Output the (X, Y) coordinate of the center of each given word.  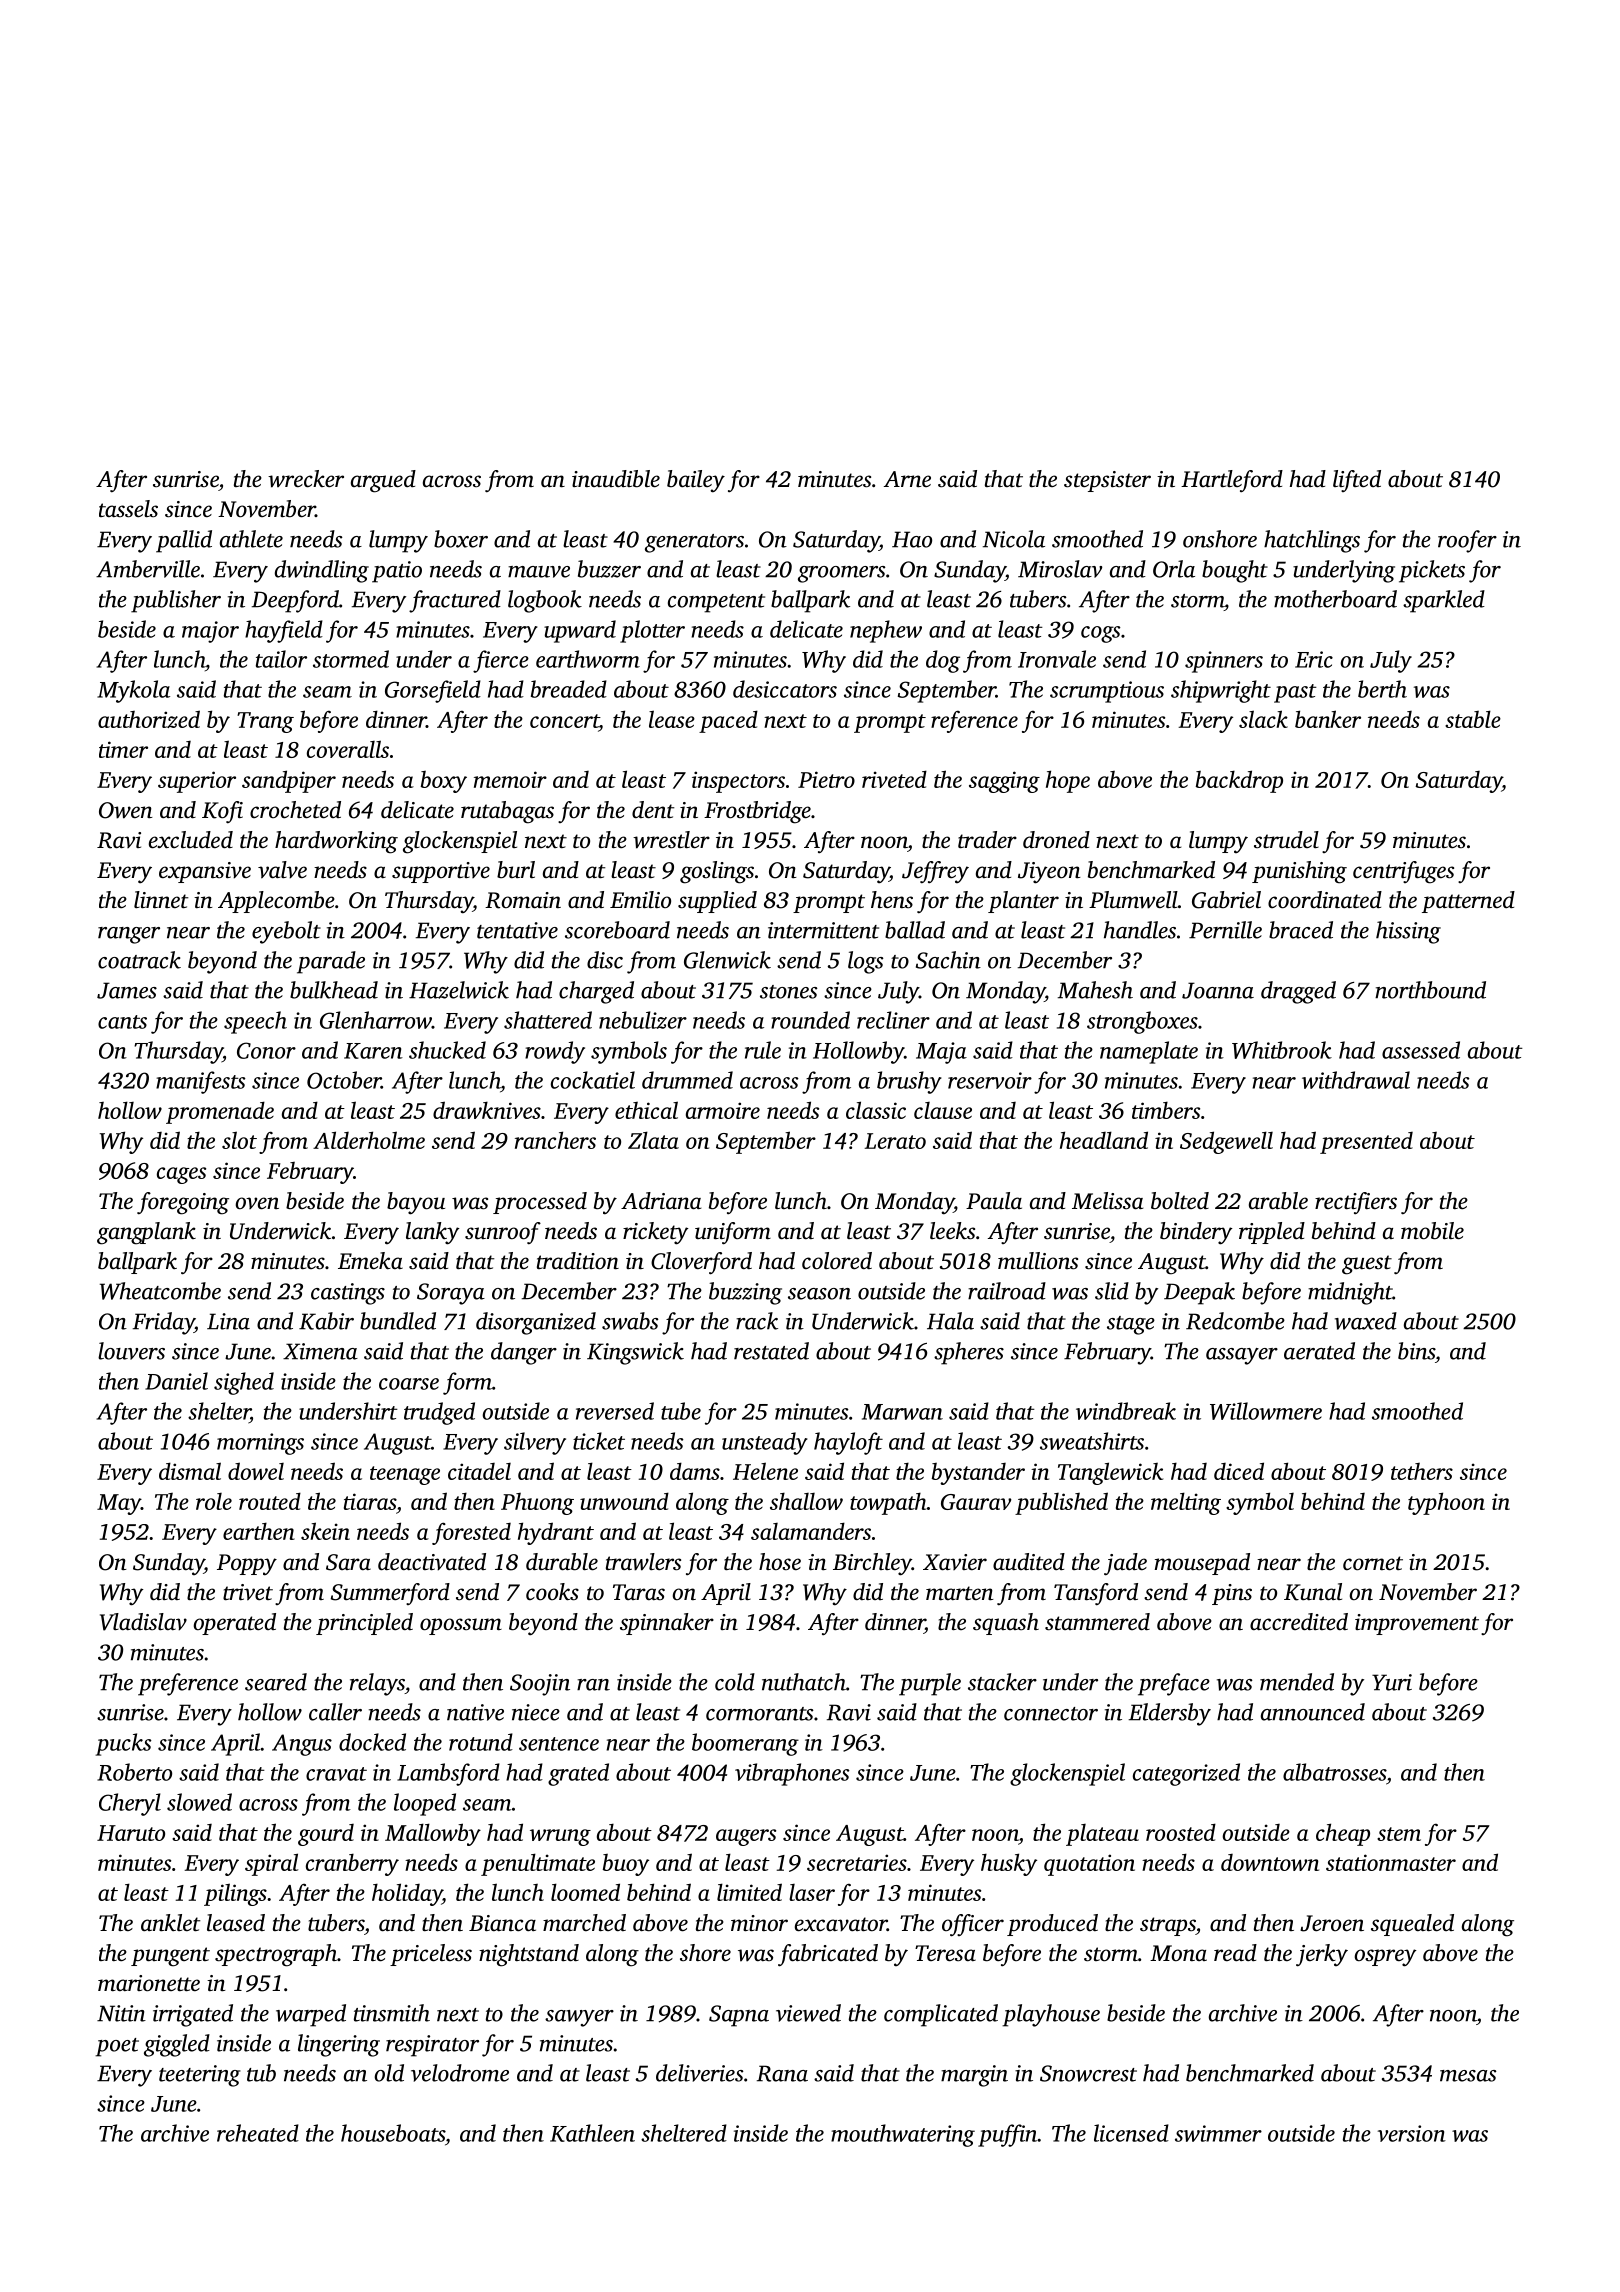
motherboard (1335, 599)
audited (1029, 1561)
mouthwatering (903, 2135)
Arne (907, 479)
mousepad (1202, 1564)
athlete (251, 539)
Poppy (247, 1565)
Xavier (955, 1562)
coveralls (348, 749)
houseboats (393, 2133)
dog (943, 661)
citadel (479, 1471)
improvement (1417, 1624)
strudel (1286, 840)
